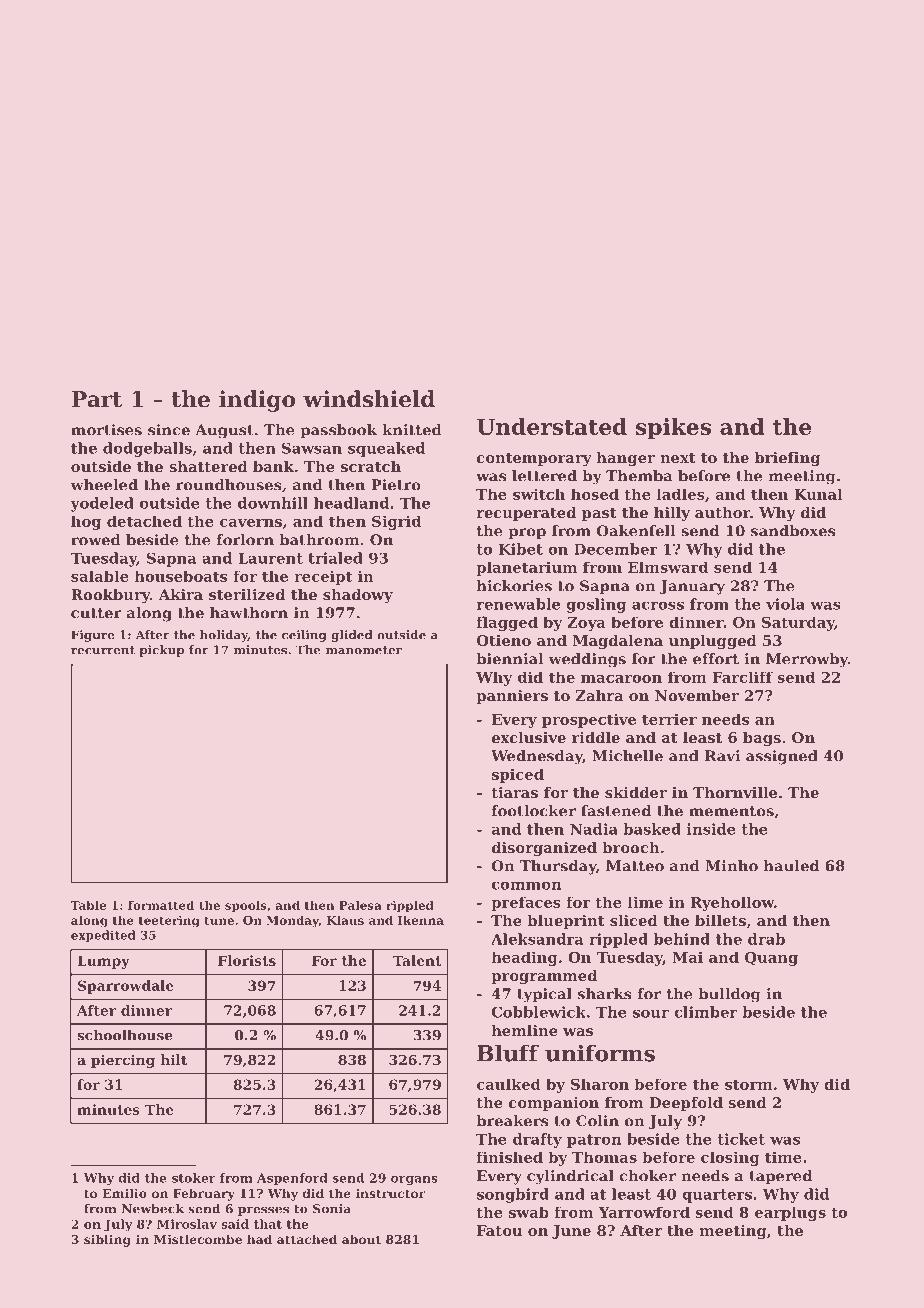 The image size is (924, 1308). What do you see at coordinates (509, 1084) in the image?
I see `caulked` at bounding box center [509, 1084].
